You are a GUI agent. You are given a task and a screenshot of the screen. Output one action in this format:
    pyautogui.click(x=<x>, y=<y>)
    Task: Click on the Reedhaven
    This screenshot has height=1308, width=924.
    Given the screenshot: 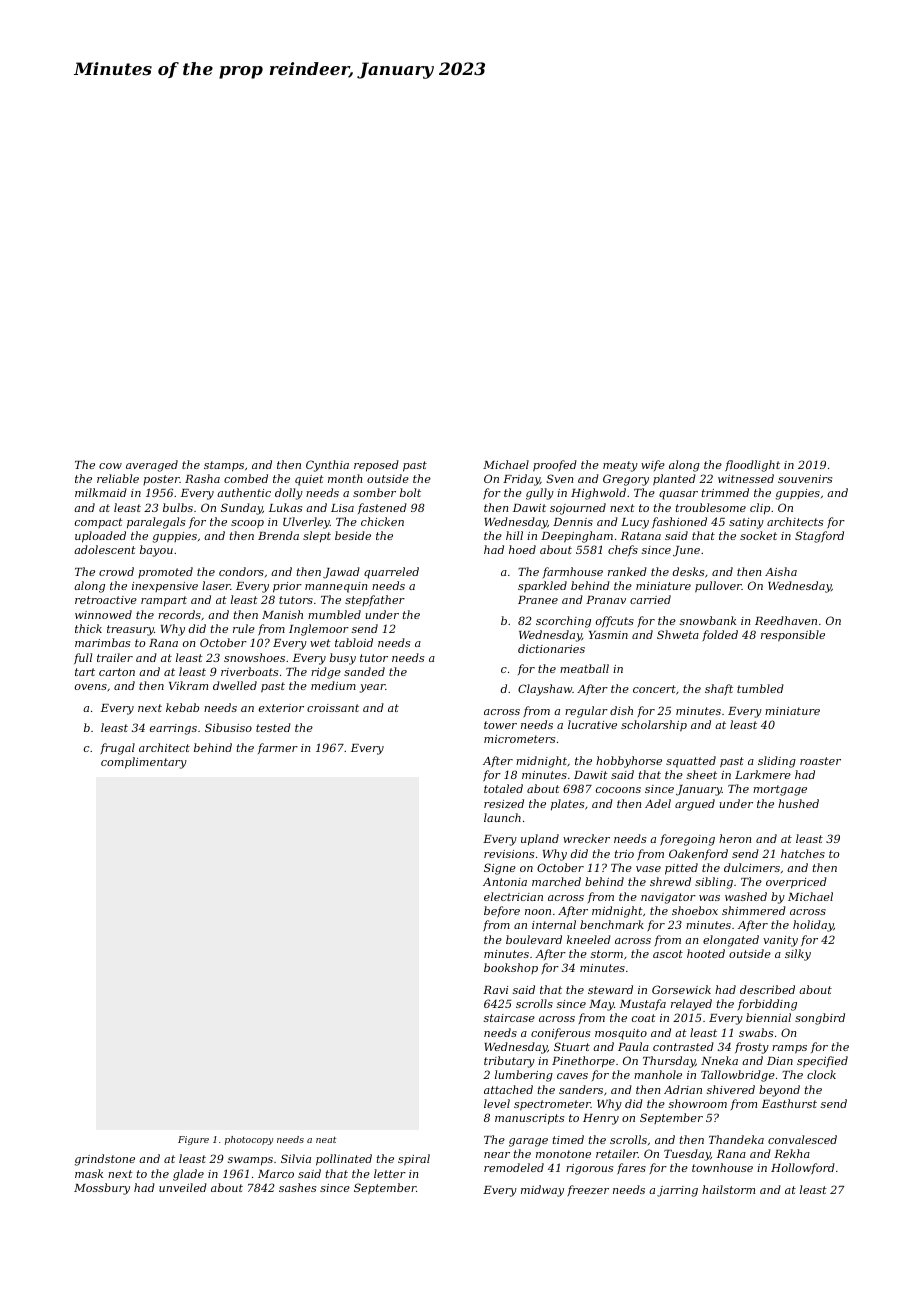 What is the action you would take?
    pyautogui.click(x=786, y=620)
